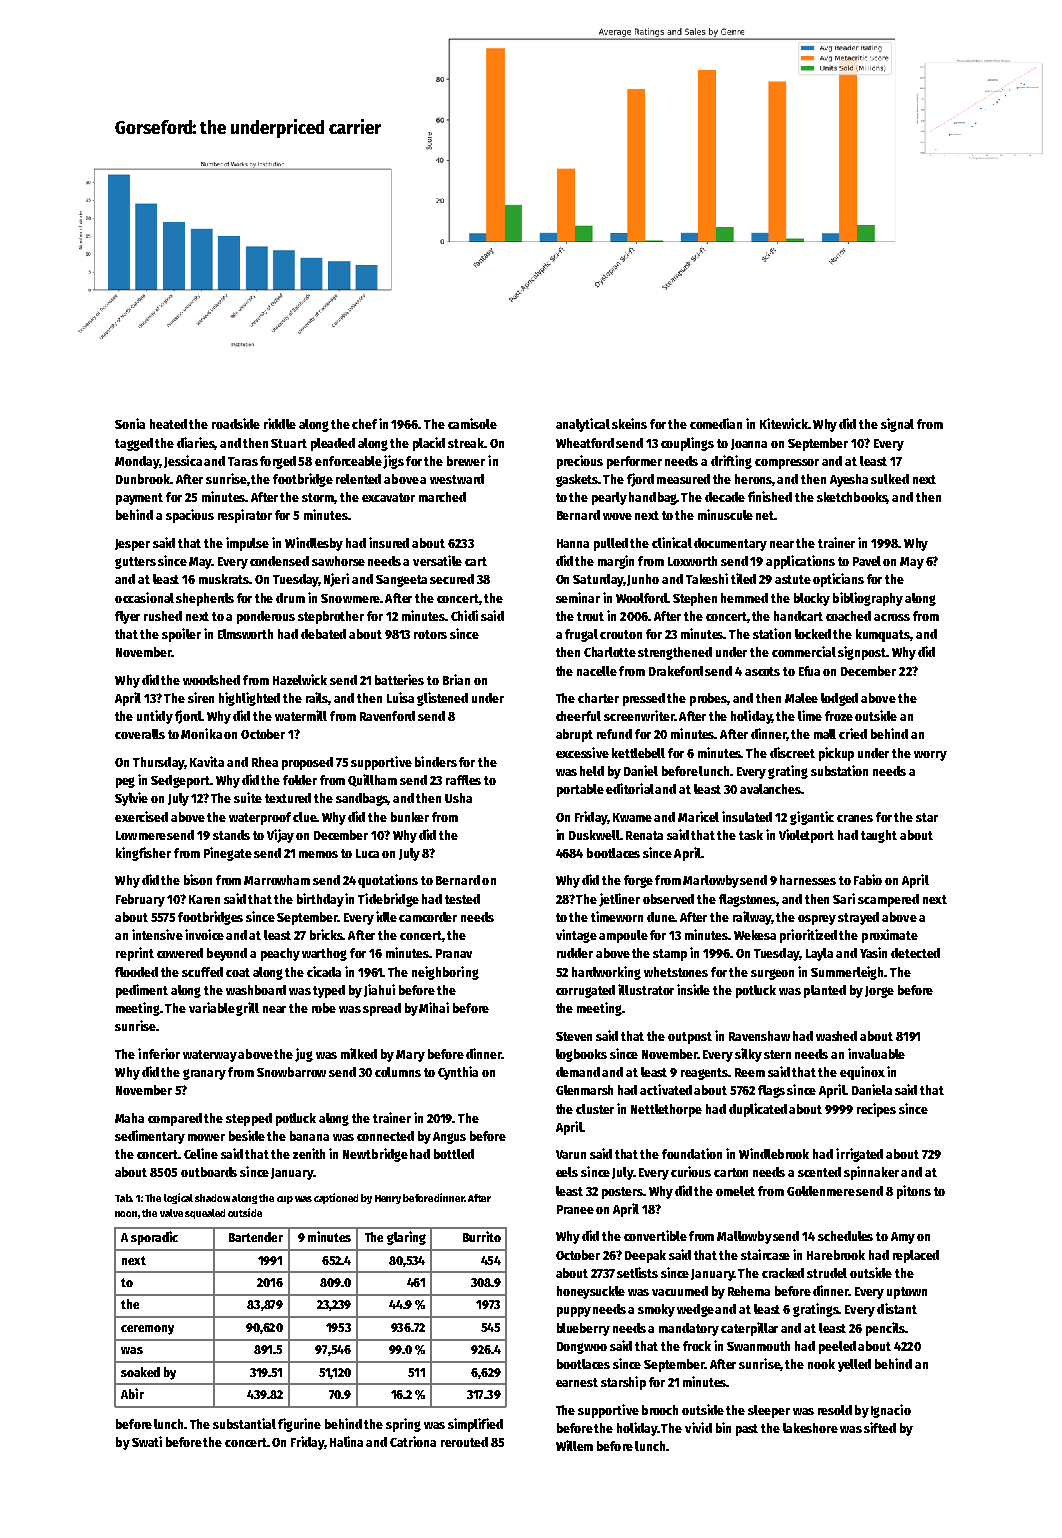 The width and height of the screenshot is (1062, 1538). Describe the element at coordinates (897, 425) in the screenshot. I see `signal` at that location.
